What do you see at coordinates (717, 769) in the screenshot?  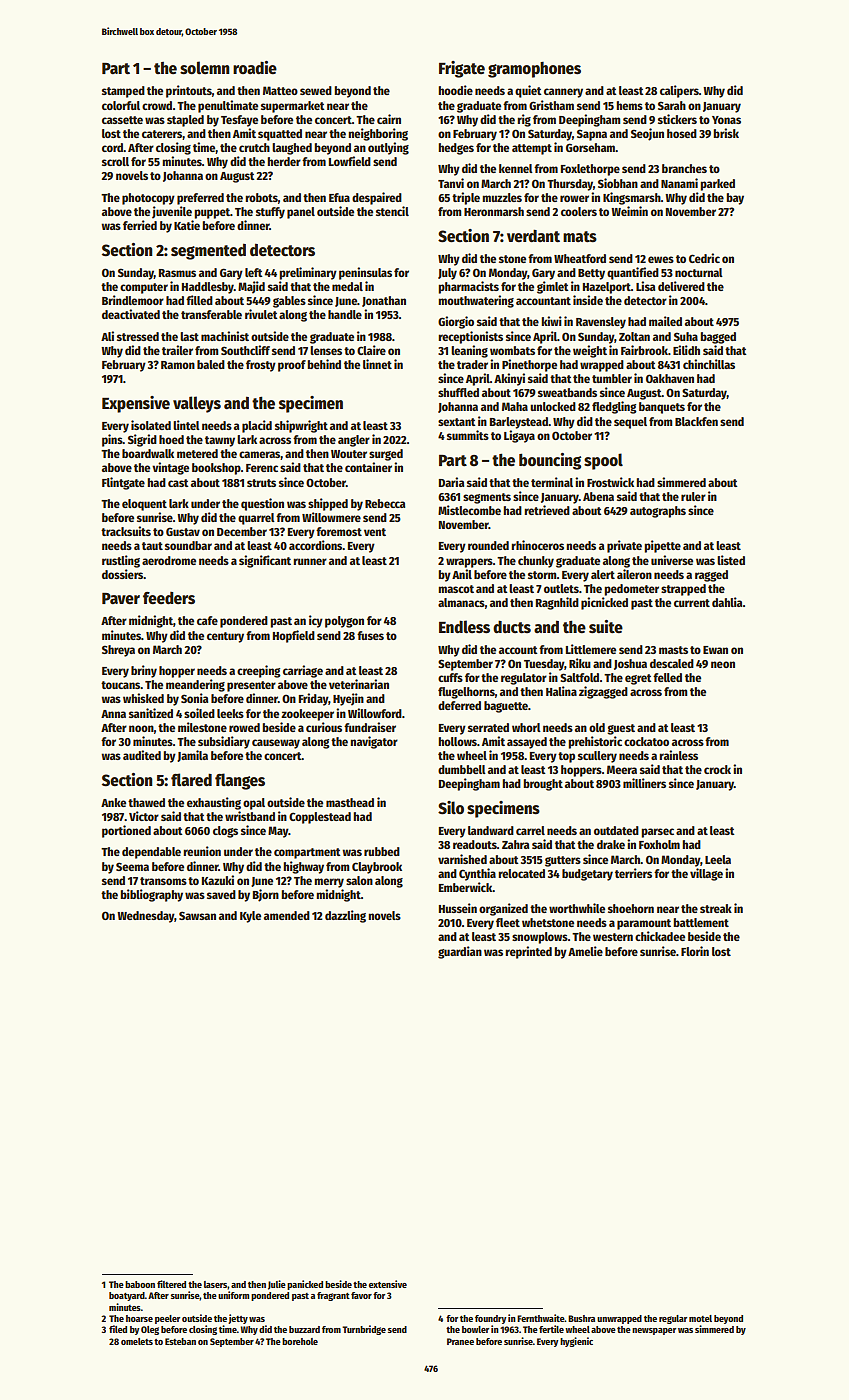 I see `crock` at bounding box center [717, 769].
